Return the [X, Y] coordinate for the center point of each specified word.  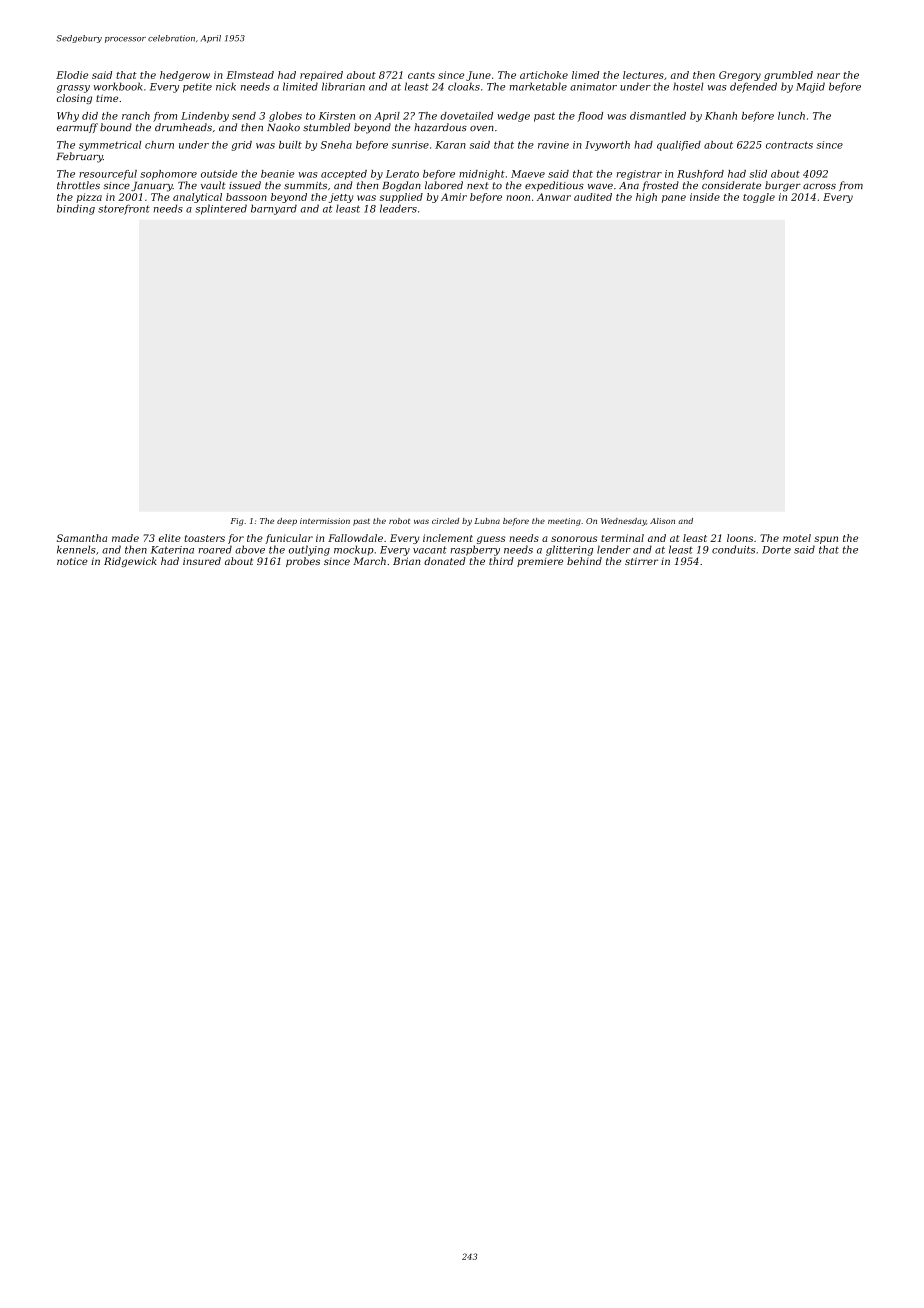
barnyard [274, 209]
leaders [398, 208]
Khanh [721, 116]
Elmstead [250, 75]
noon [518, 198]
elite [170, 538]
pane [674, 199]
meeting [564, 522]
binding [76, 209]
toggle [759, 198]
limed [585, 75]
